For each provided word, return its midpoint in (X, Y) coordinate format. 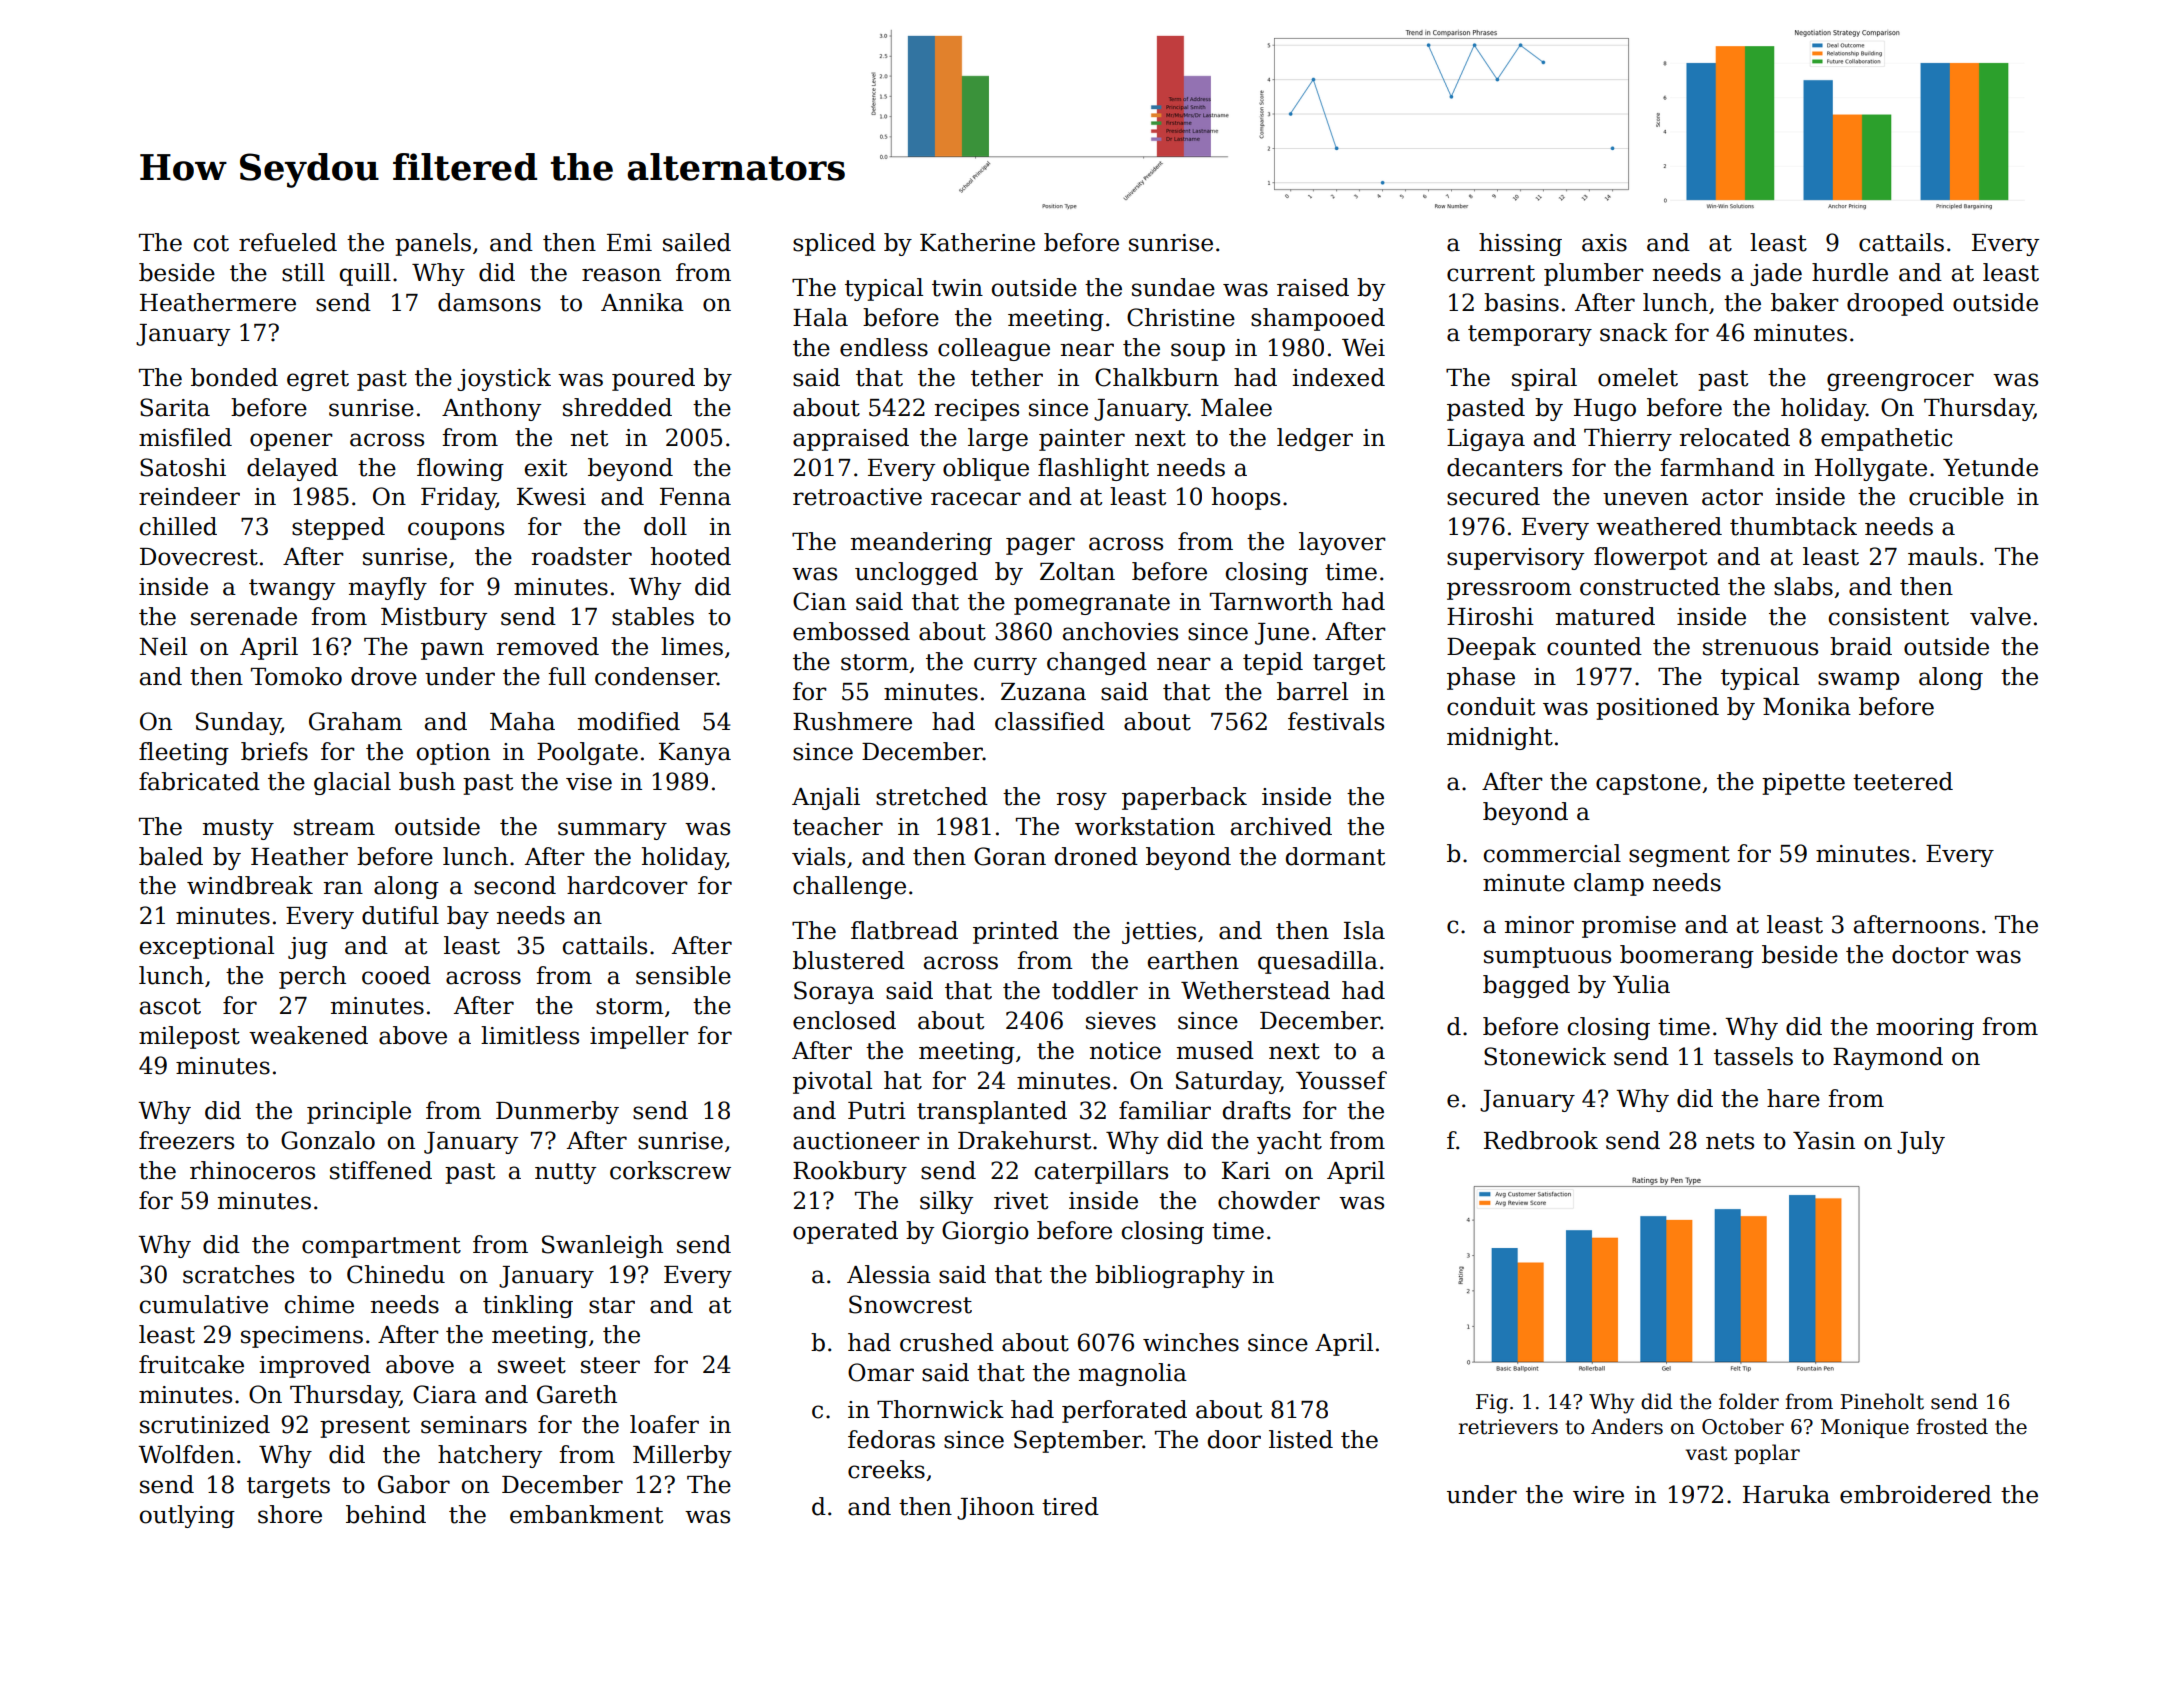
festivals (1336, 721)
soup (1198, 352)
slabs (1803, 586)
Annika (642, 302)
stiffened (381, 1170)
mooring (1925, 1029)
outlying (187, 1516)
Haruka (1786, 1494)
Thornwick (940, 1409)
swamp (1858, 681)
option (453, 754)
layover (1342, 543)
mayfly (388, 588)
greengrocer (1900, 382)
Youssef (1341, 1080)
